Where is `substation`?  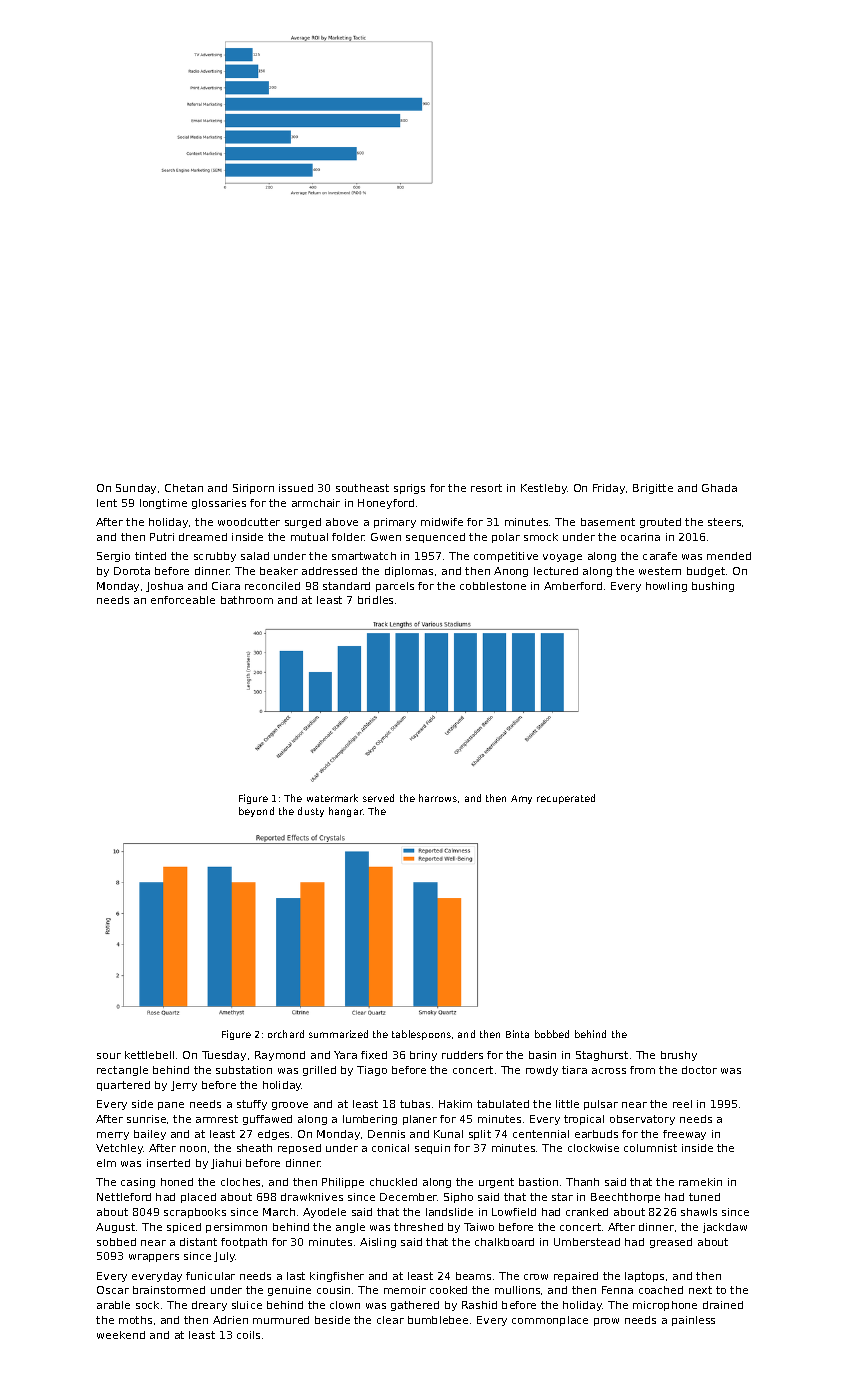 substation is located at coordinates (244, 1070).
